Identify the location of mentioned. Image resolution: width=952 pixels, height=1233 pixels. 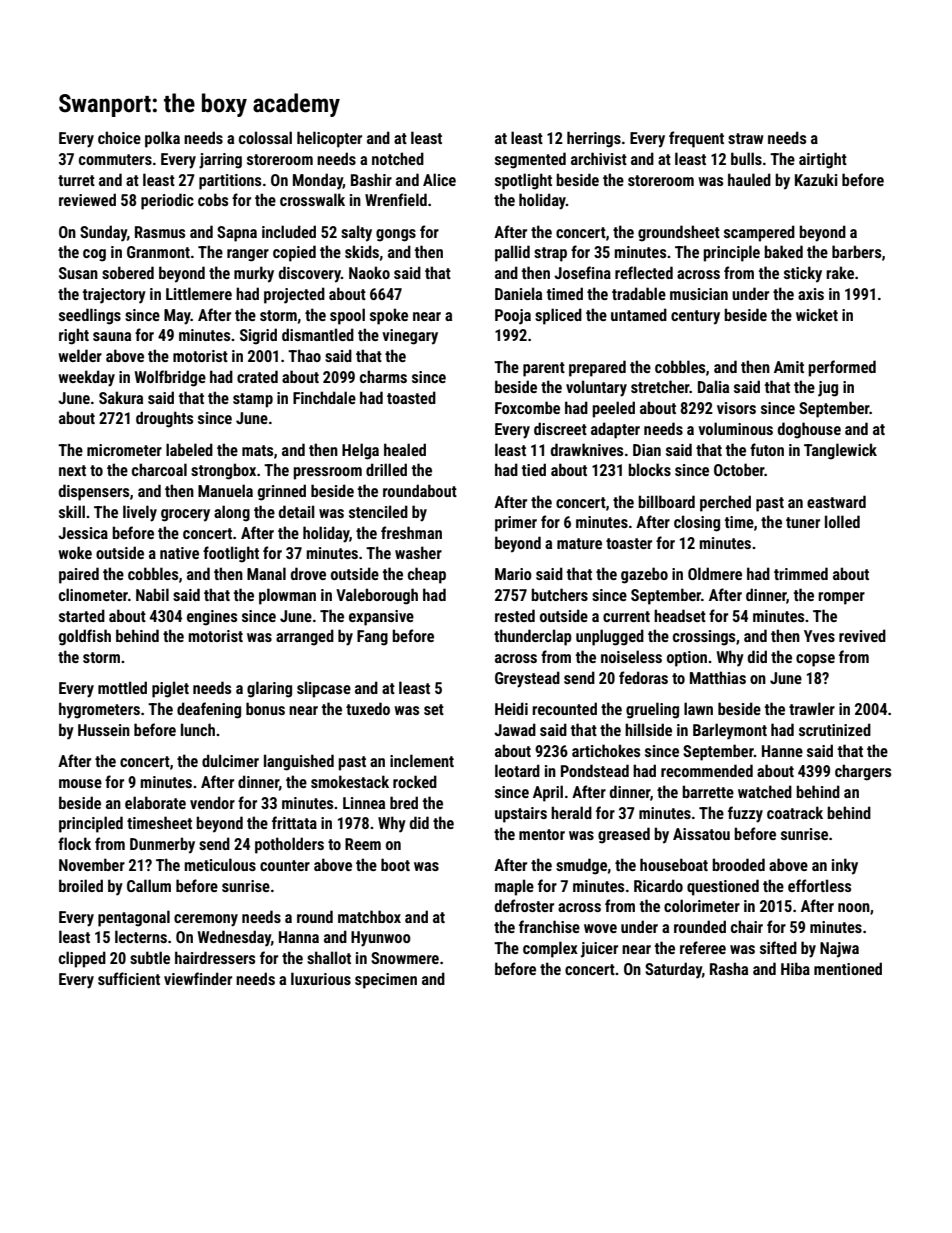
(848, 968).
